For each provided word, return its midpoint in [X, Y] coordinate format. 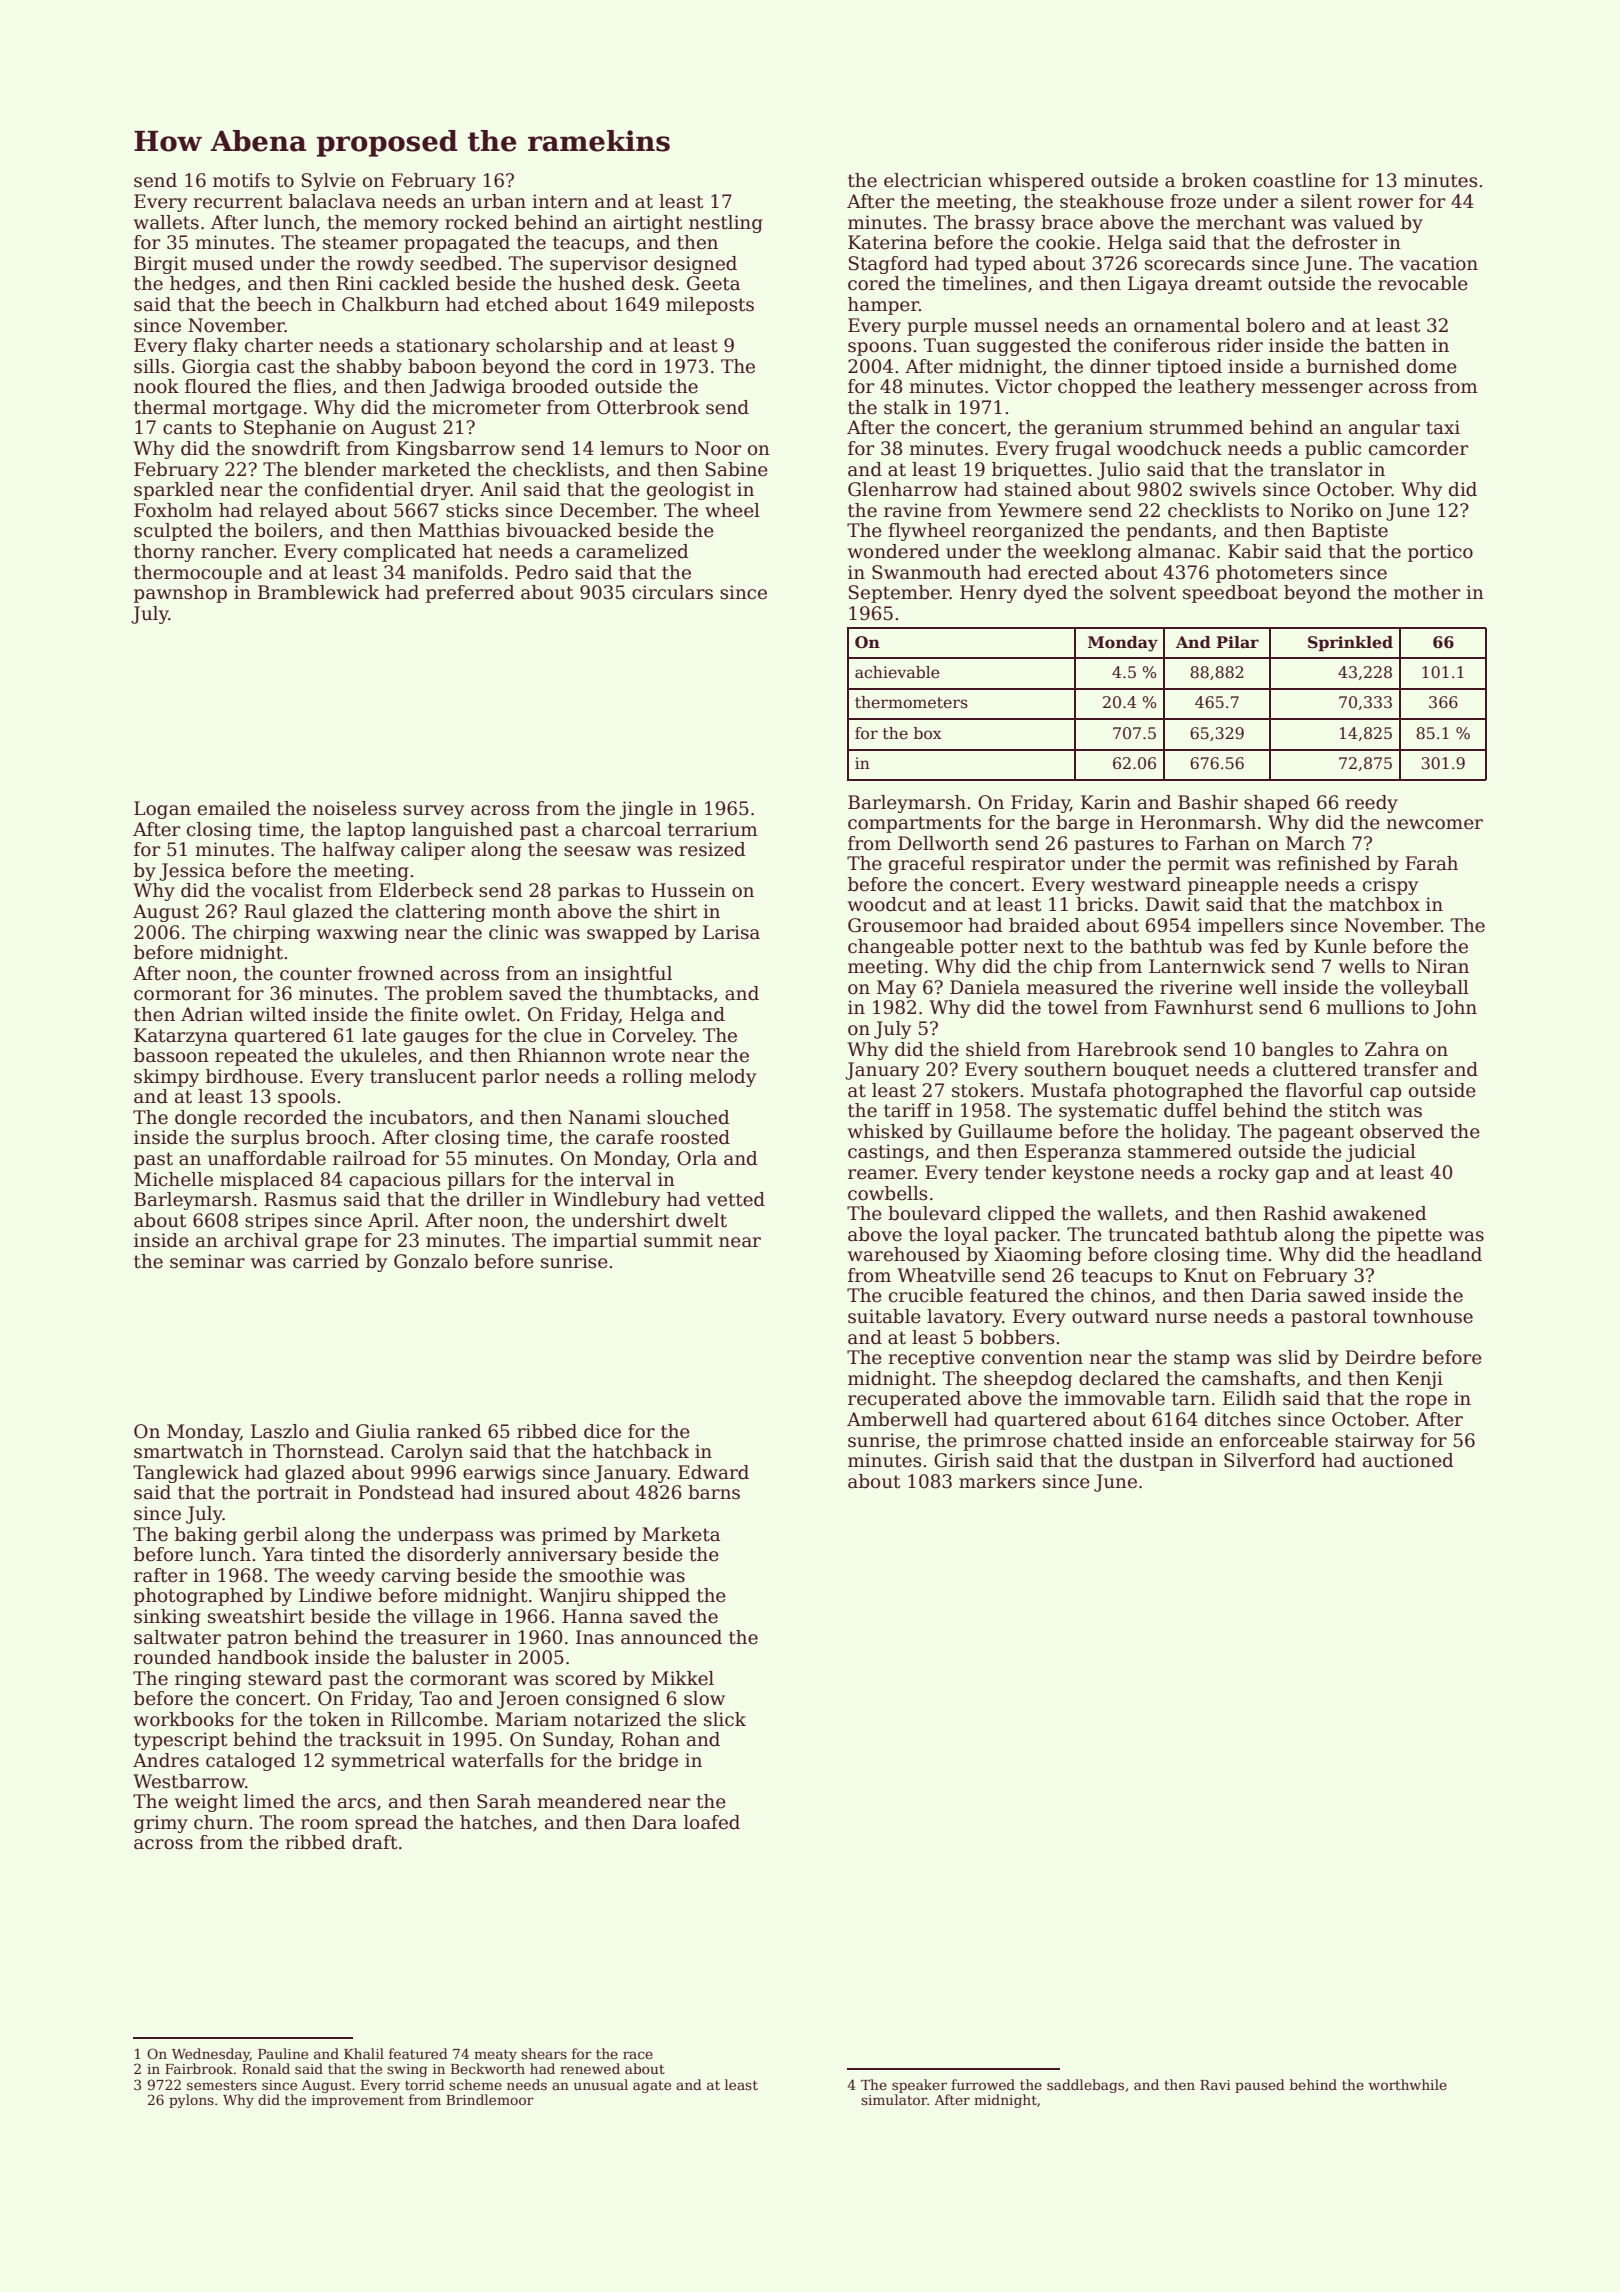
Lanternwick [1207, 966]
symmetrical [388, 1762]
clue [563, 1035]
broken [1214, 180]
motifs [241, 180]
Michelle [173, 1179]
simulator [894, 2099]
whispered [1036, 182]
